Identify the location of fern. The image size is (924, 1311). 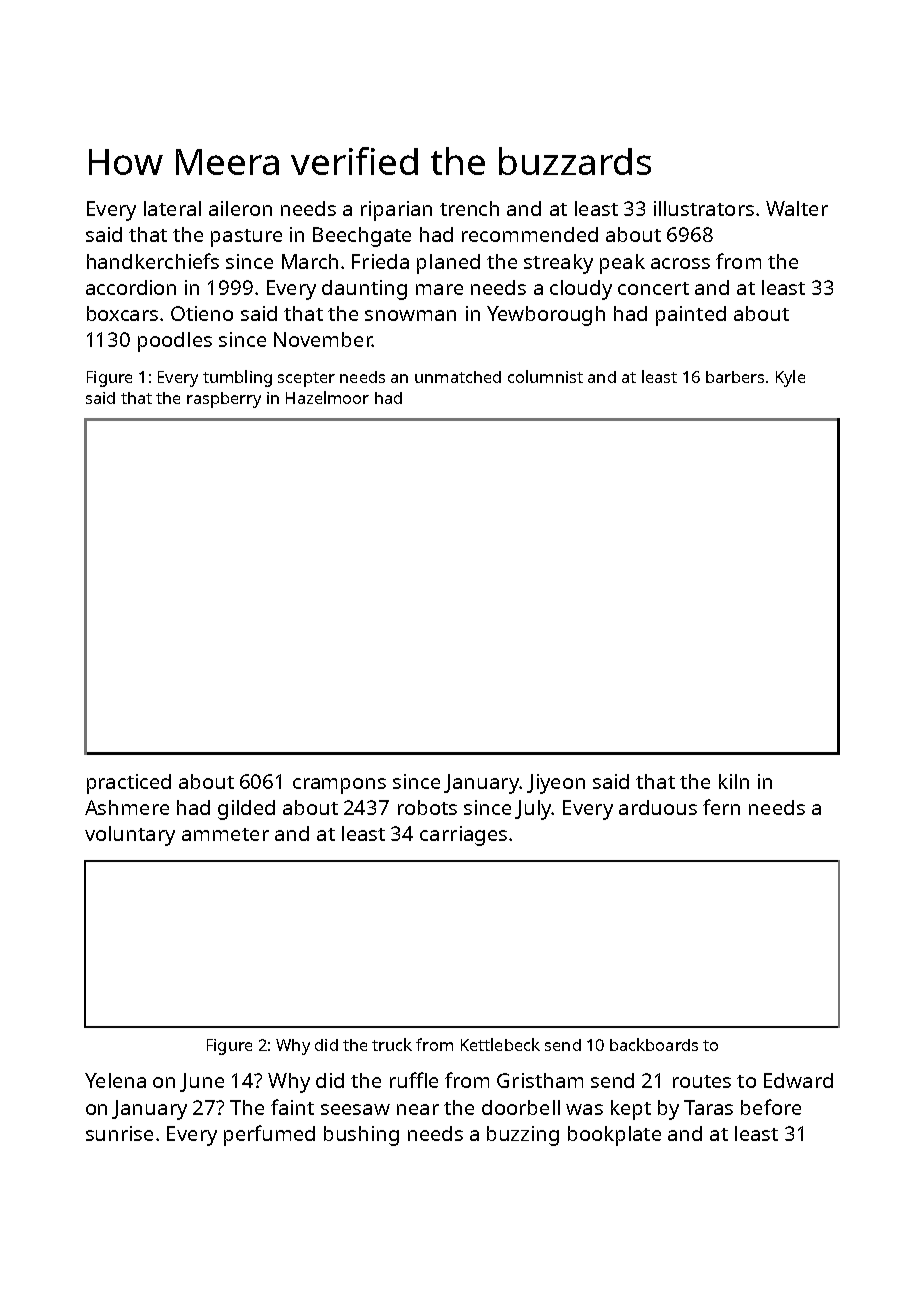
(721, 807).
